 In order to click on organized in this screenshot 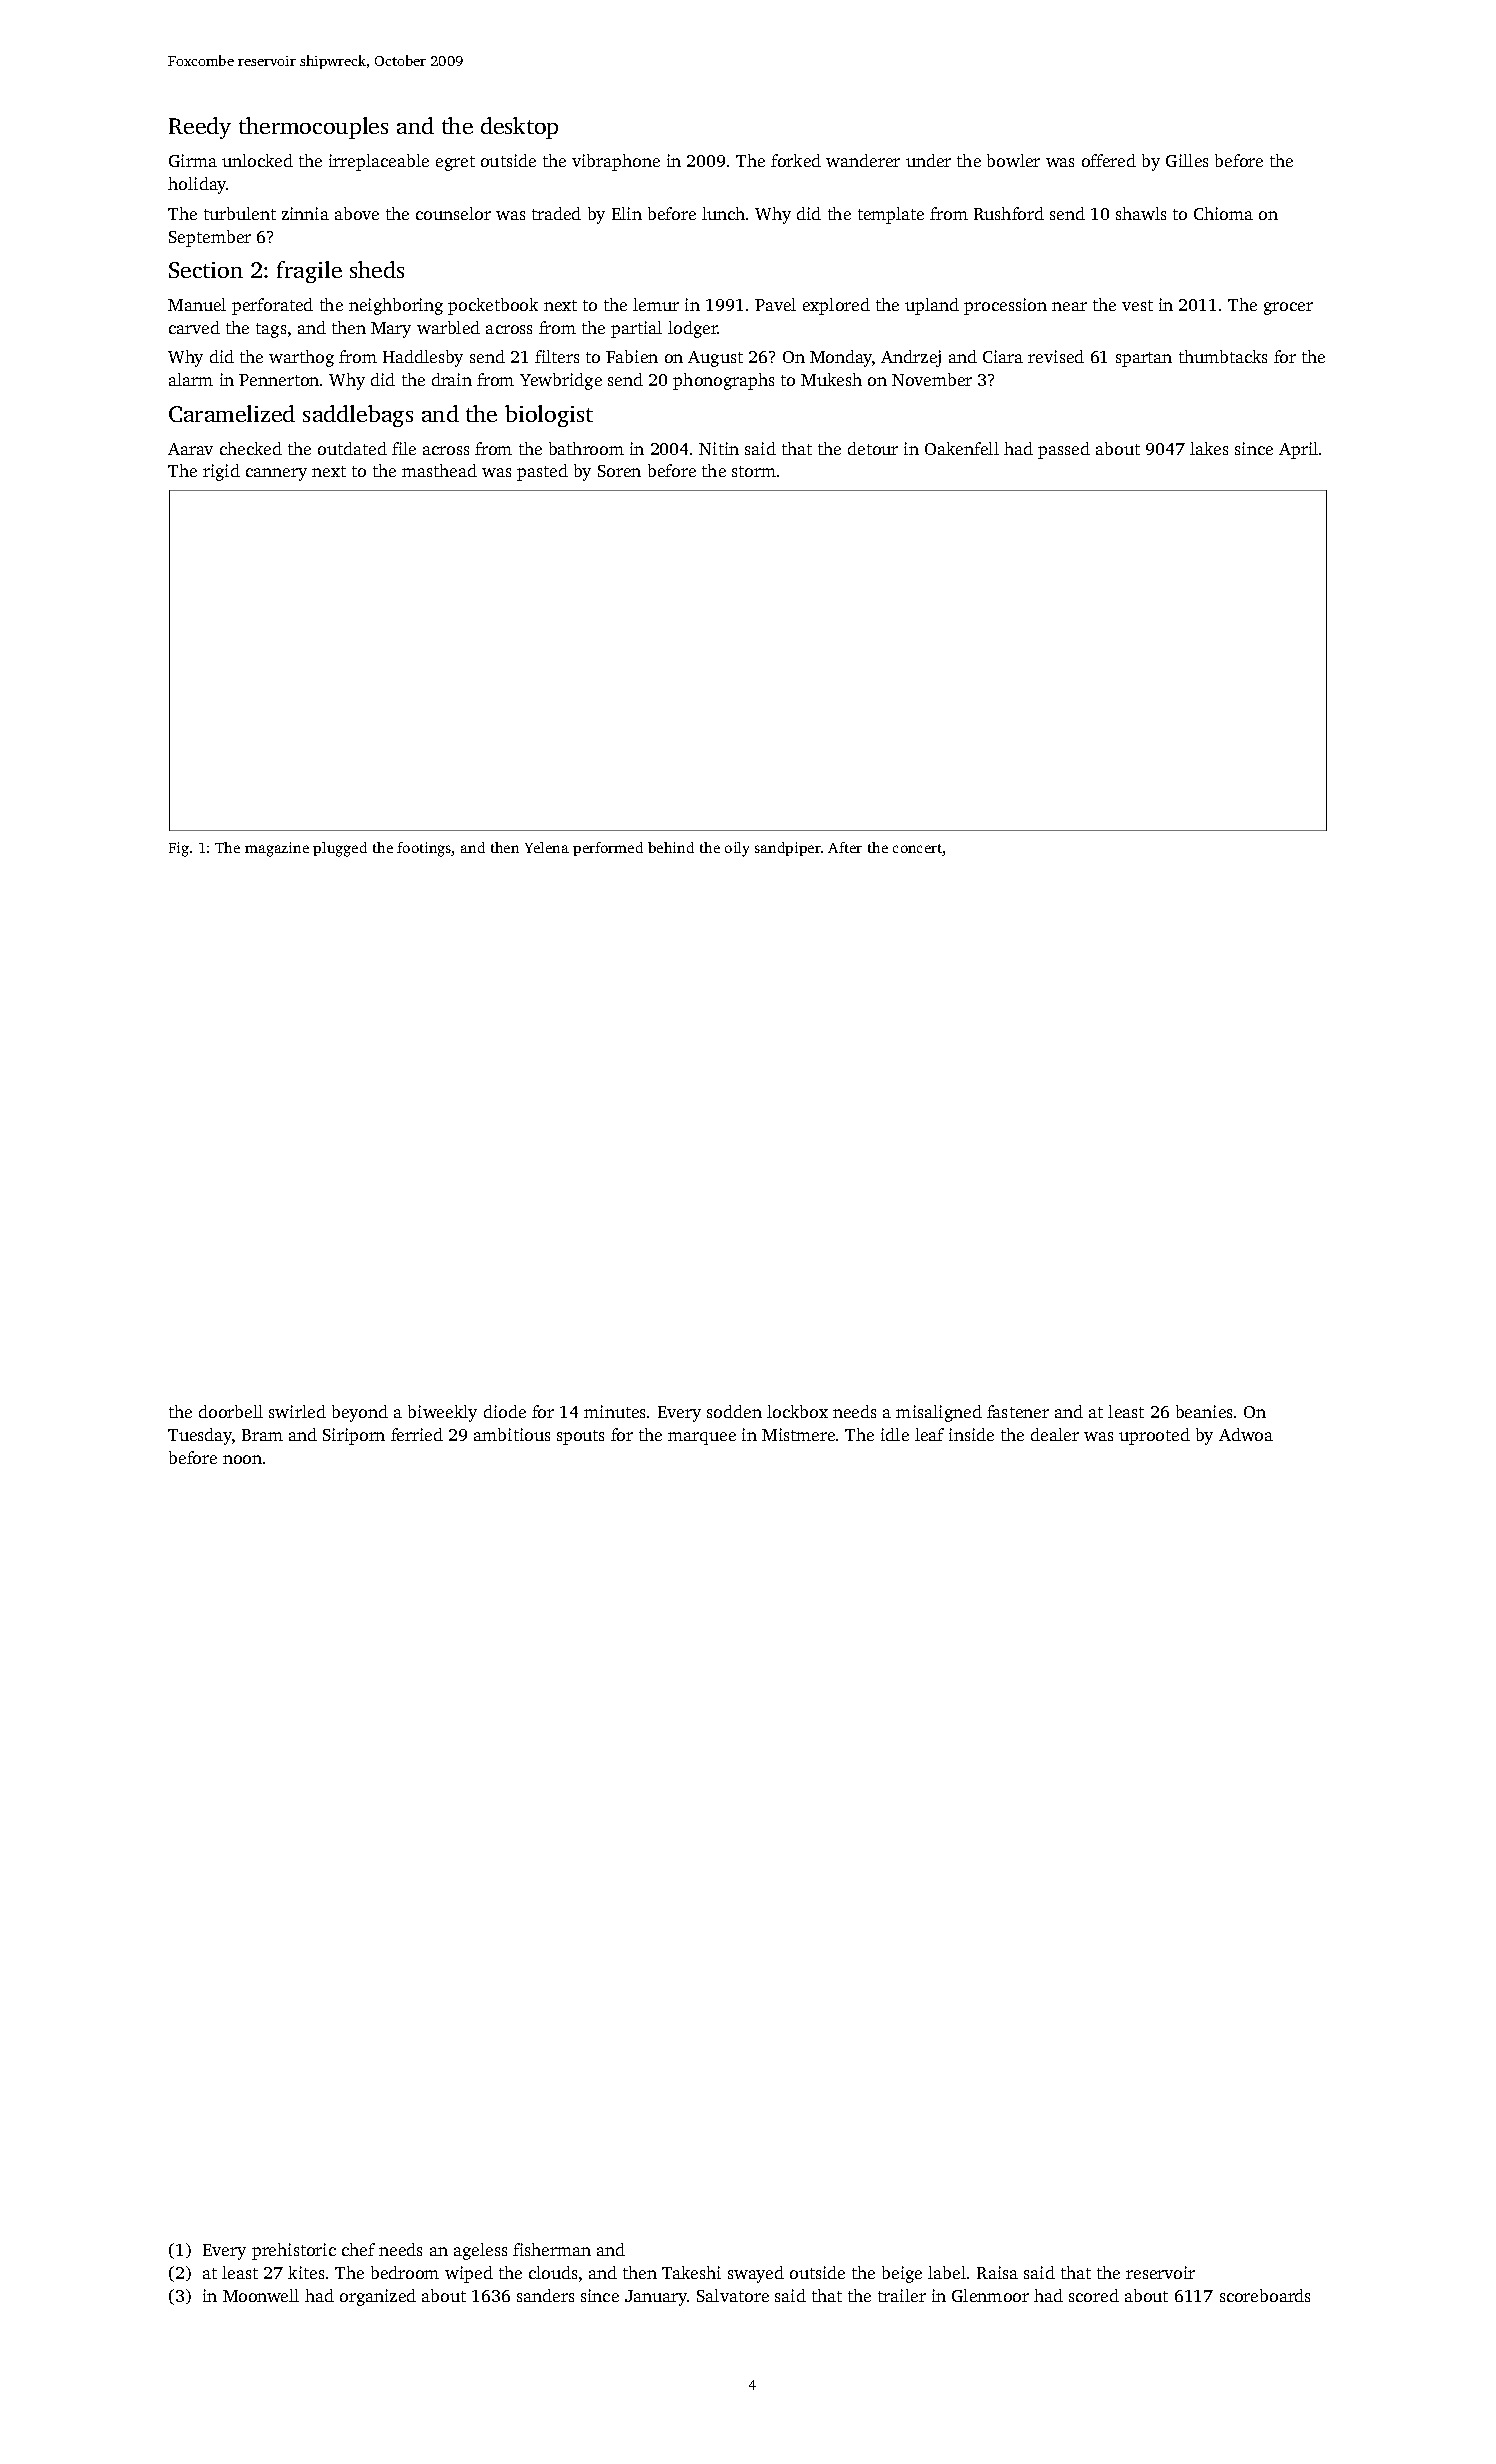, I will do `click(378, 2297)`.
